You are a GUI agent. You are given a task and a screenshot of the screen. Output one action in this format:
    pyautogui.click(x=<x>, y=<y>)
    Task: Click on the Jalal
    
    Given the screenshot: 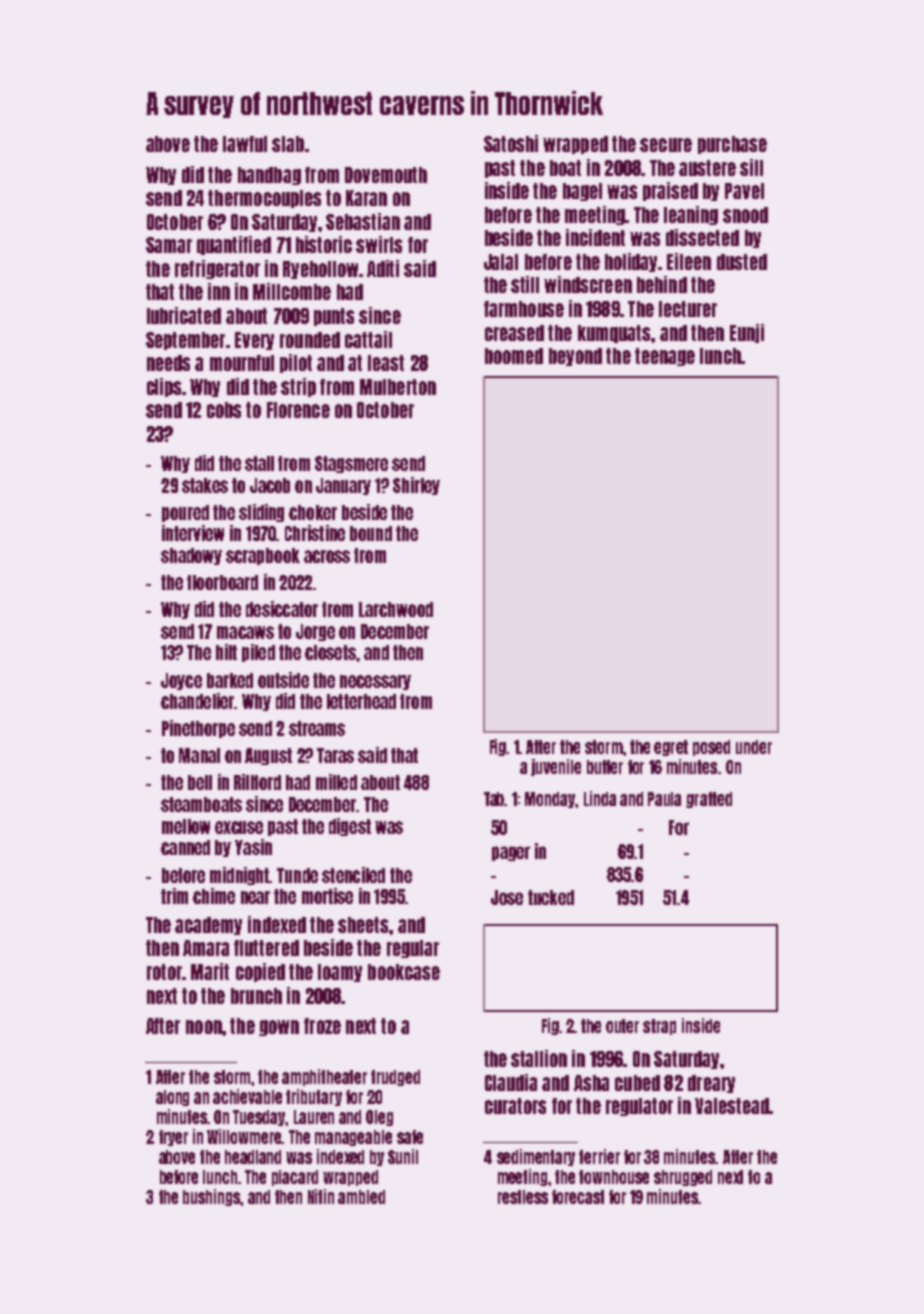 What is the action you would take?
    pyautogui.click(x=501, y=262)
